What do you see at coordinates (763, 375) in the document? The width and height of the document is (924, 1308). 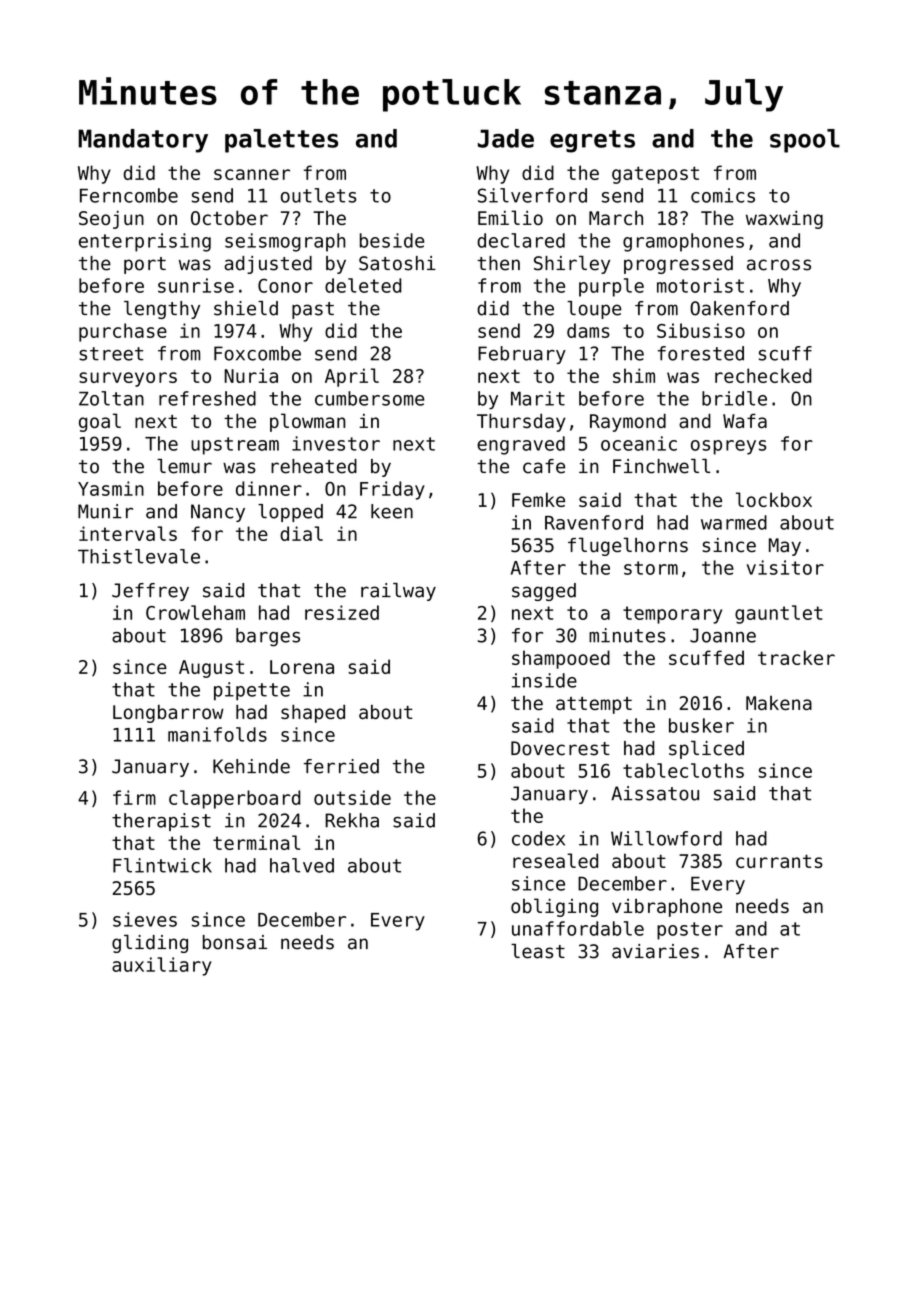 I see `rechecked` at bounding box center [763, 375].
